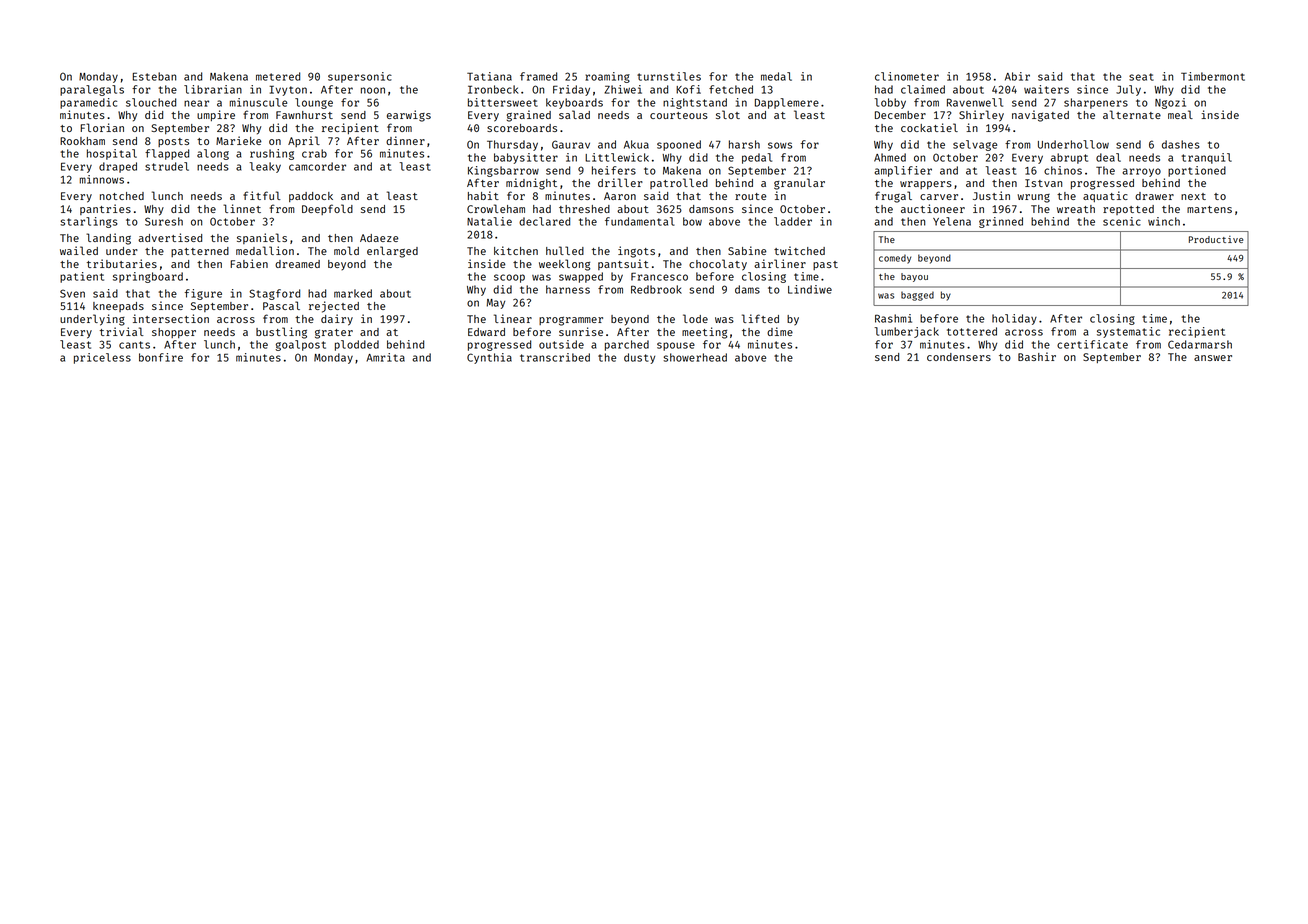  What do you see at coordinates (357, 345) in the page?
I see `plodded` at bounding box center [357, 345].
